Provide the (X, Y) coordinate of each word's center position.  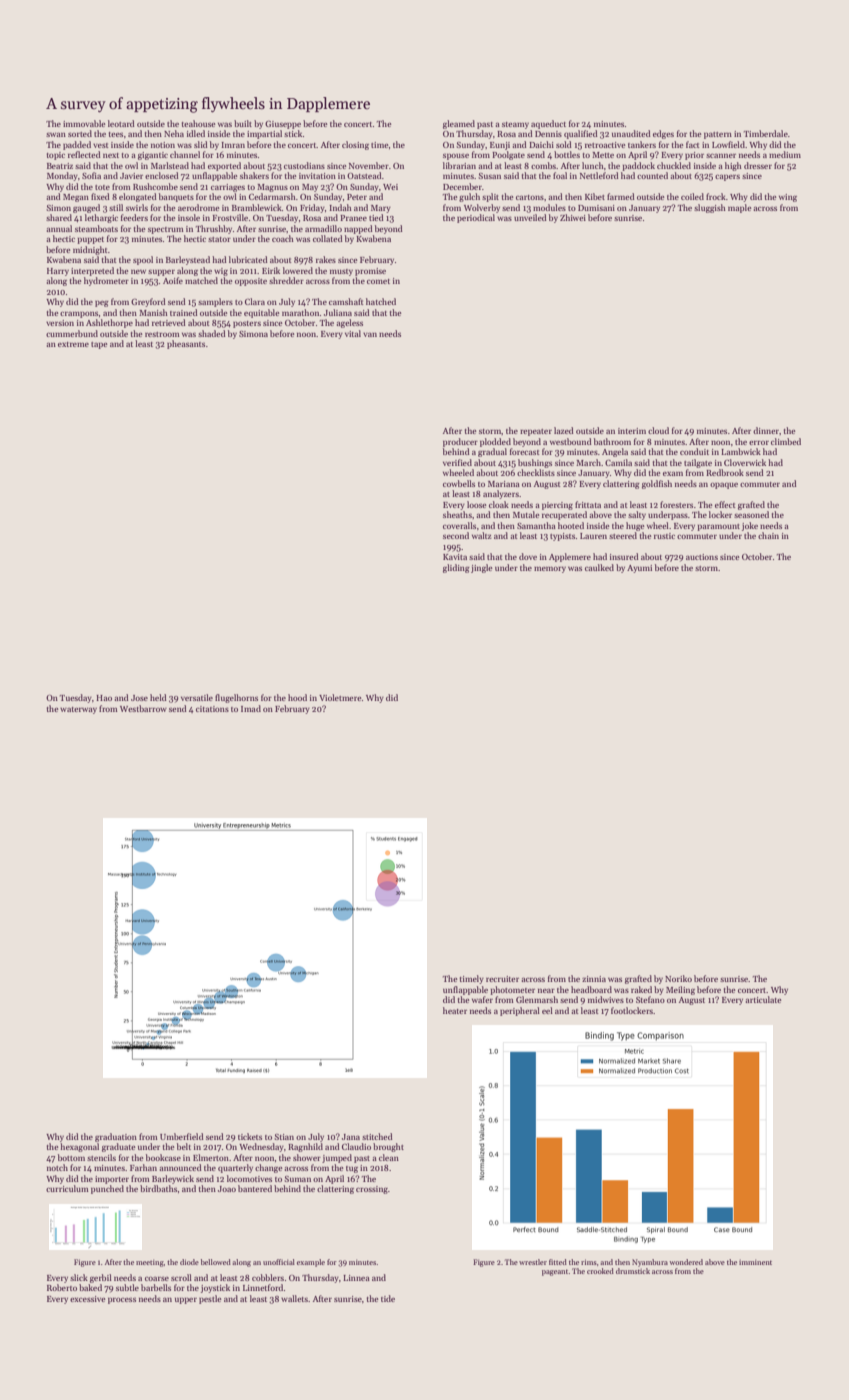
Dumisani (596, 208)
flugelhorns (236, 698)
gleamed (459, 124)
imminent (755, 1262)
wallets (294, 1298)
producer (460, 442)
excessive (87, 1299)
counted (652, 175)
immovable (84, 123)
